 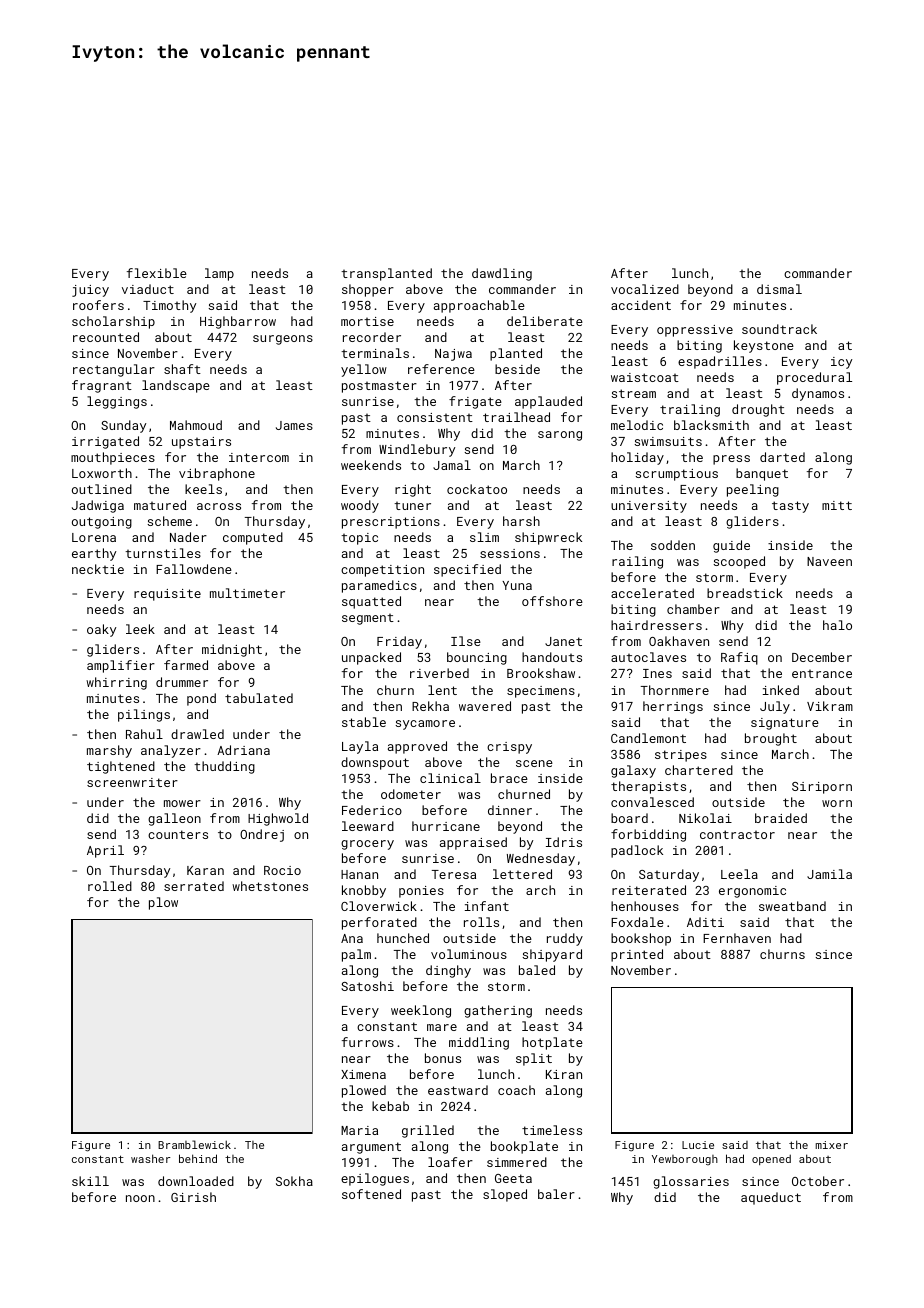 I want to click on dynamos, so click(x=818, y=394).
